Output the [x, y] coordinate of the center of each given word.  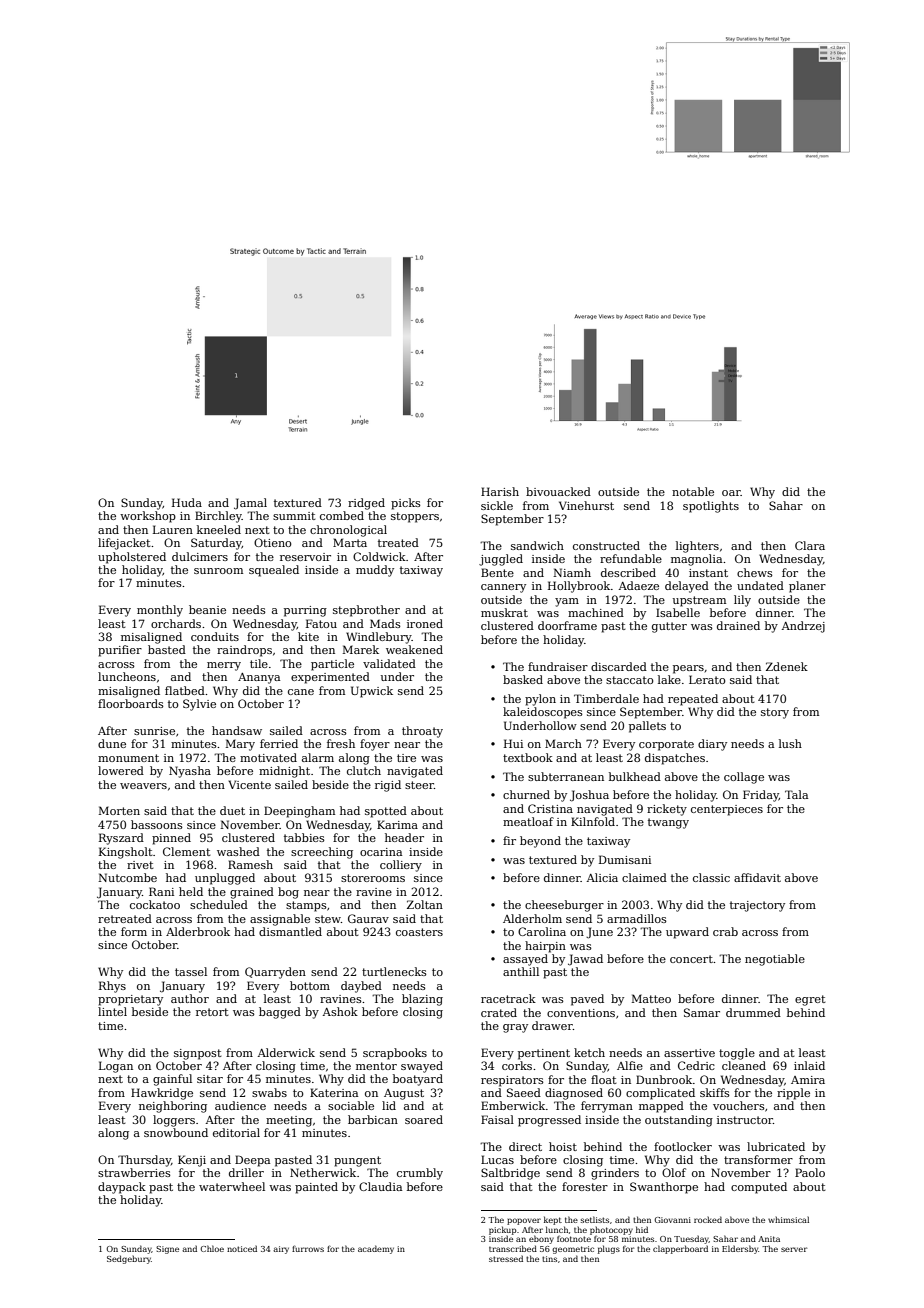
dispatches [675, 759]
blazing [422, 1000]
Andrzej [803, 627]
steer [419, 785]
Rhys [112, 987]
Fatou [321, 623]
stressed [506, 1258]
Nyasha [190, 772]
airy [281, 1250]
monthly [160, 611]
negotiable [775, 960]
